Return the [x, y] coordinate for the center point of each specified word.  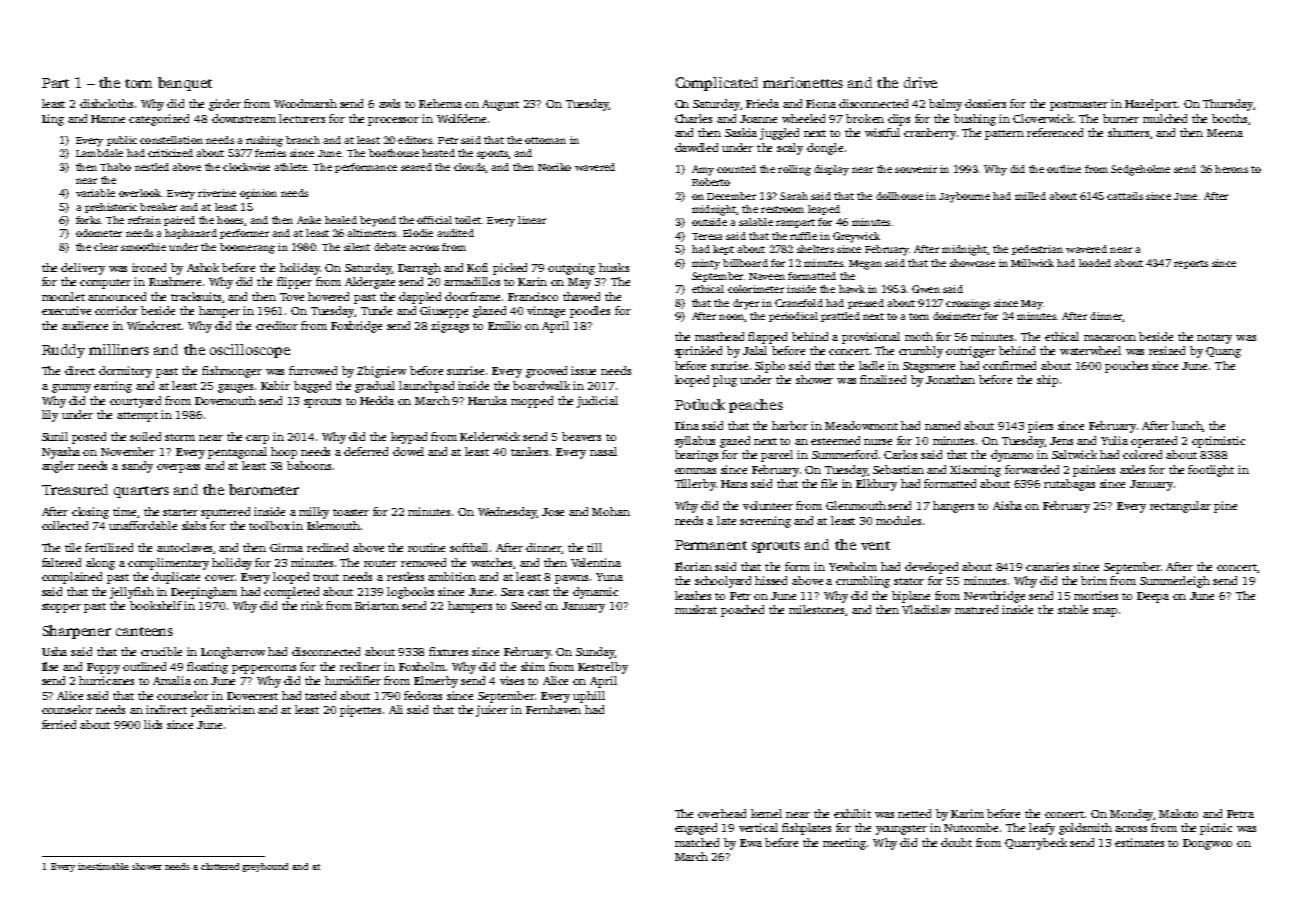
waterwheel [1090, 350]
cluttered [220, 866]
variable [95, 193]
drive [920, 82]
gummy [71, 388]
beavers [581, 436]
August [500, 105]
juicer [492, 711]
